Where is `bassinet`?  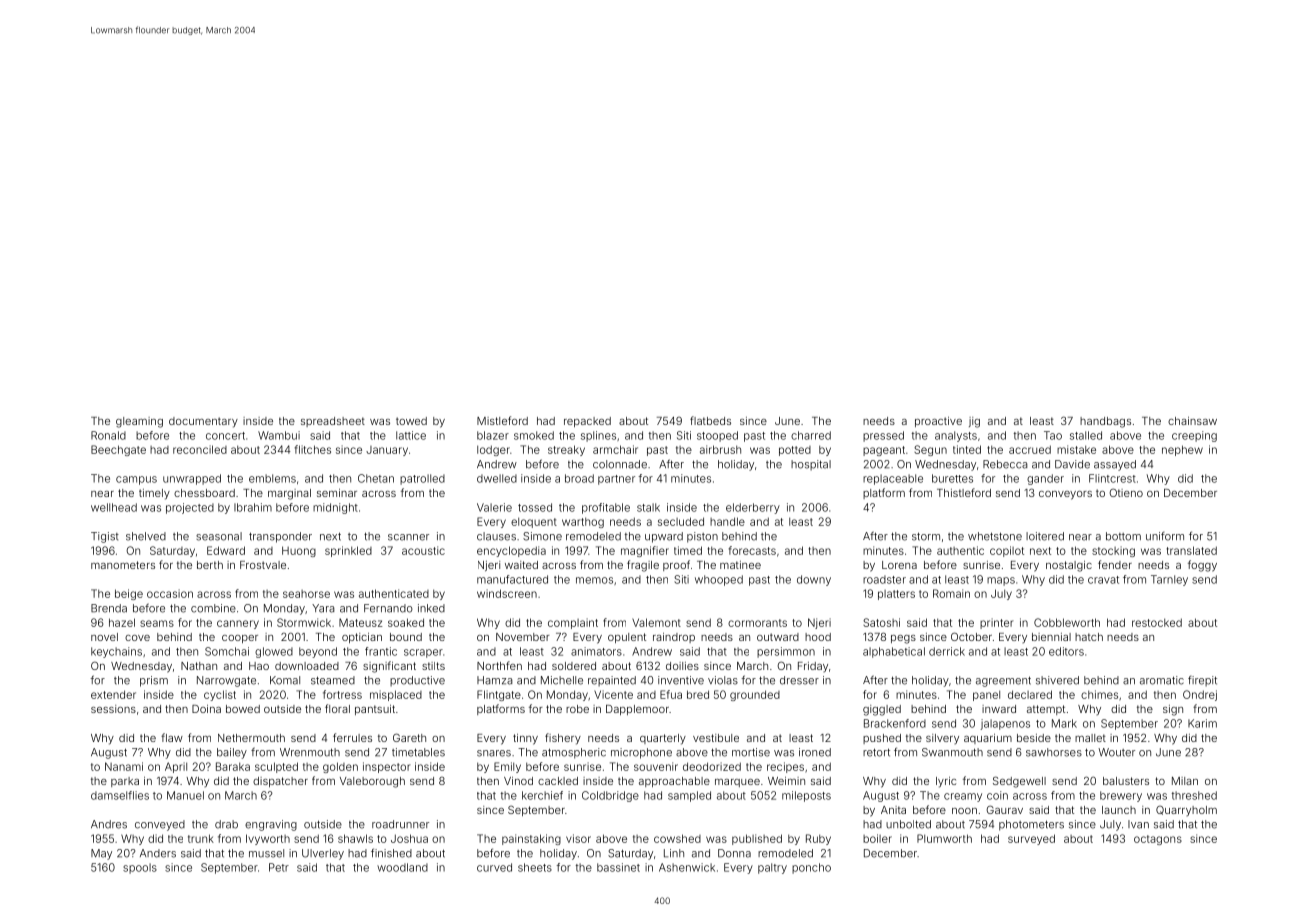 bassinet is located at coordinates (618, 867).
